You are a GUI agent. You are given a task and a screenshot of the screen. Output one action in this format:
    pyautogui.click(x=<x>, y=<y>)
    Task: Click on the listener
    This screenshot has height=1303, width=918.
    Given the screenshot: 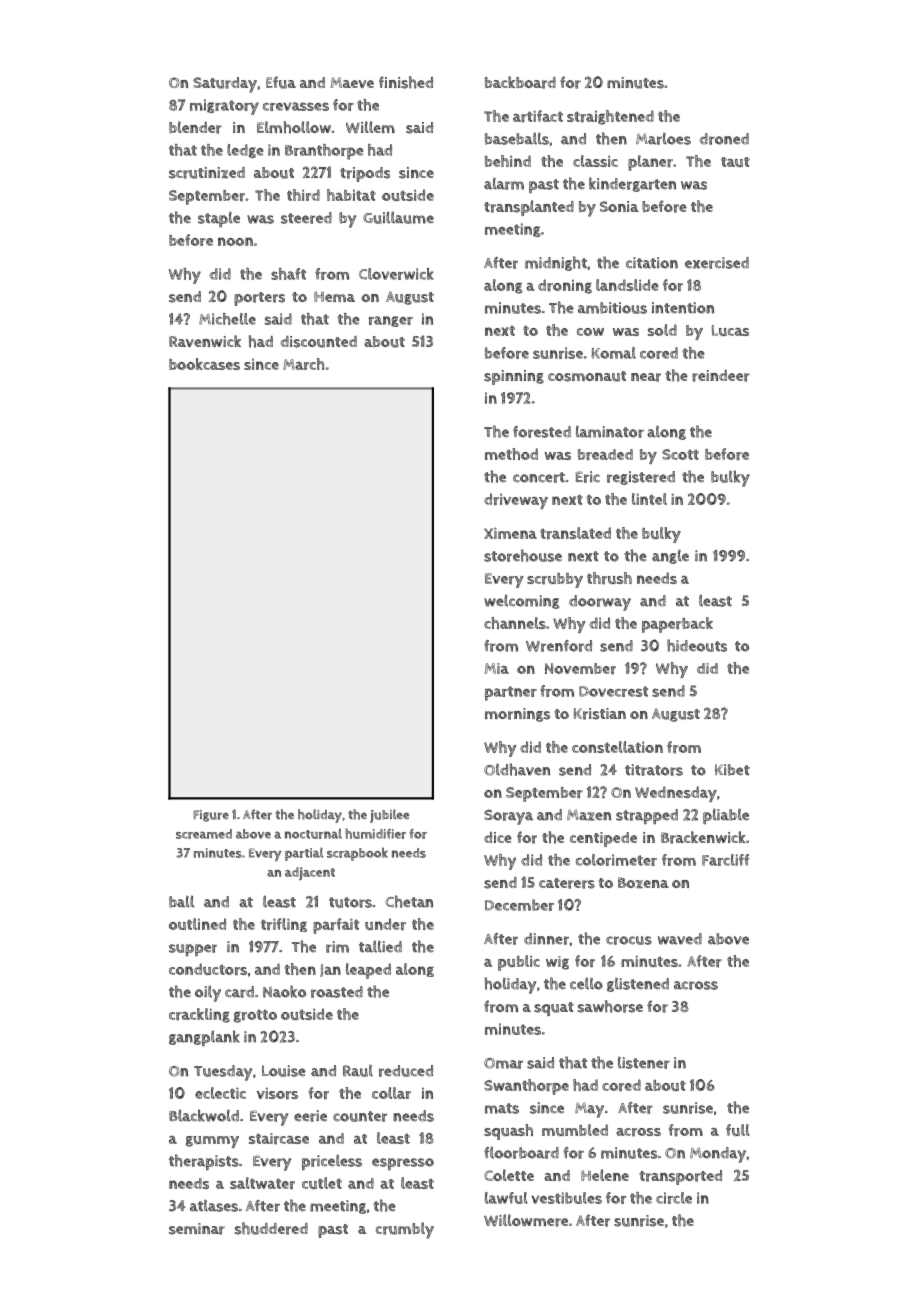 What is the action you would take?
    pyautogui.click(x=644, y=1063)
